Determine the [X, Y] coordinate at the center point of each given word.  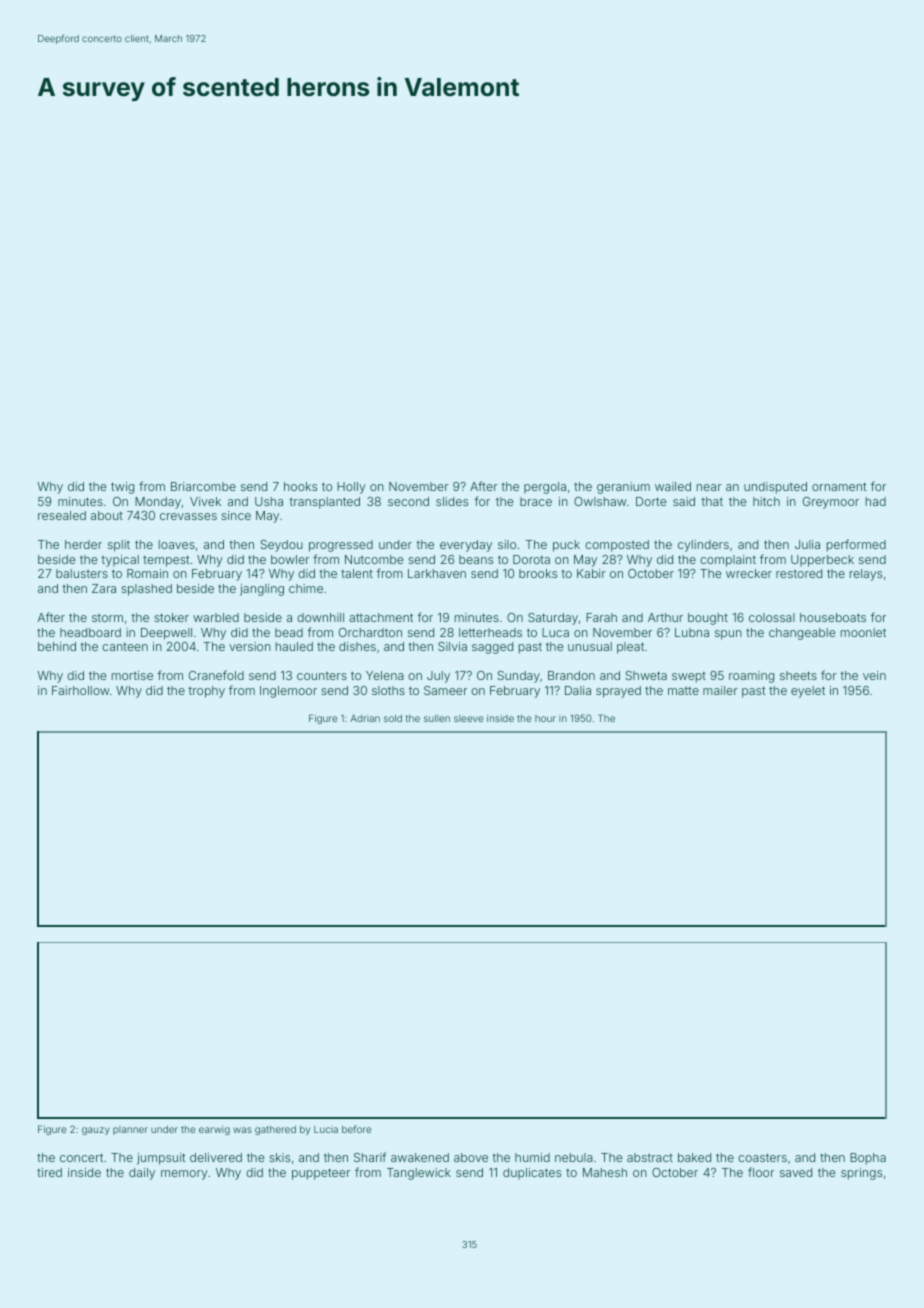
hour [545, 718]
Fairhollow [80, 690]
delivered [216, 1157]
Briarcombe [203, 486]
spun [728, 635]
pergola [545, 488]
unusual [590, 646]
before [356, 1129]
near [709, 487]
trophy [206, 692]
